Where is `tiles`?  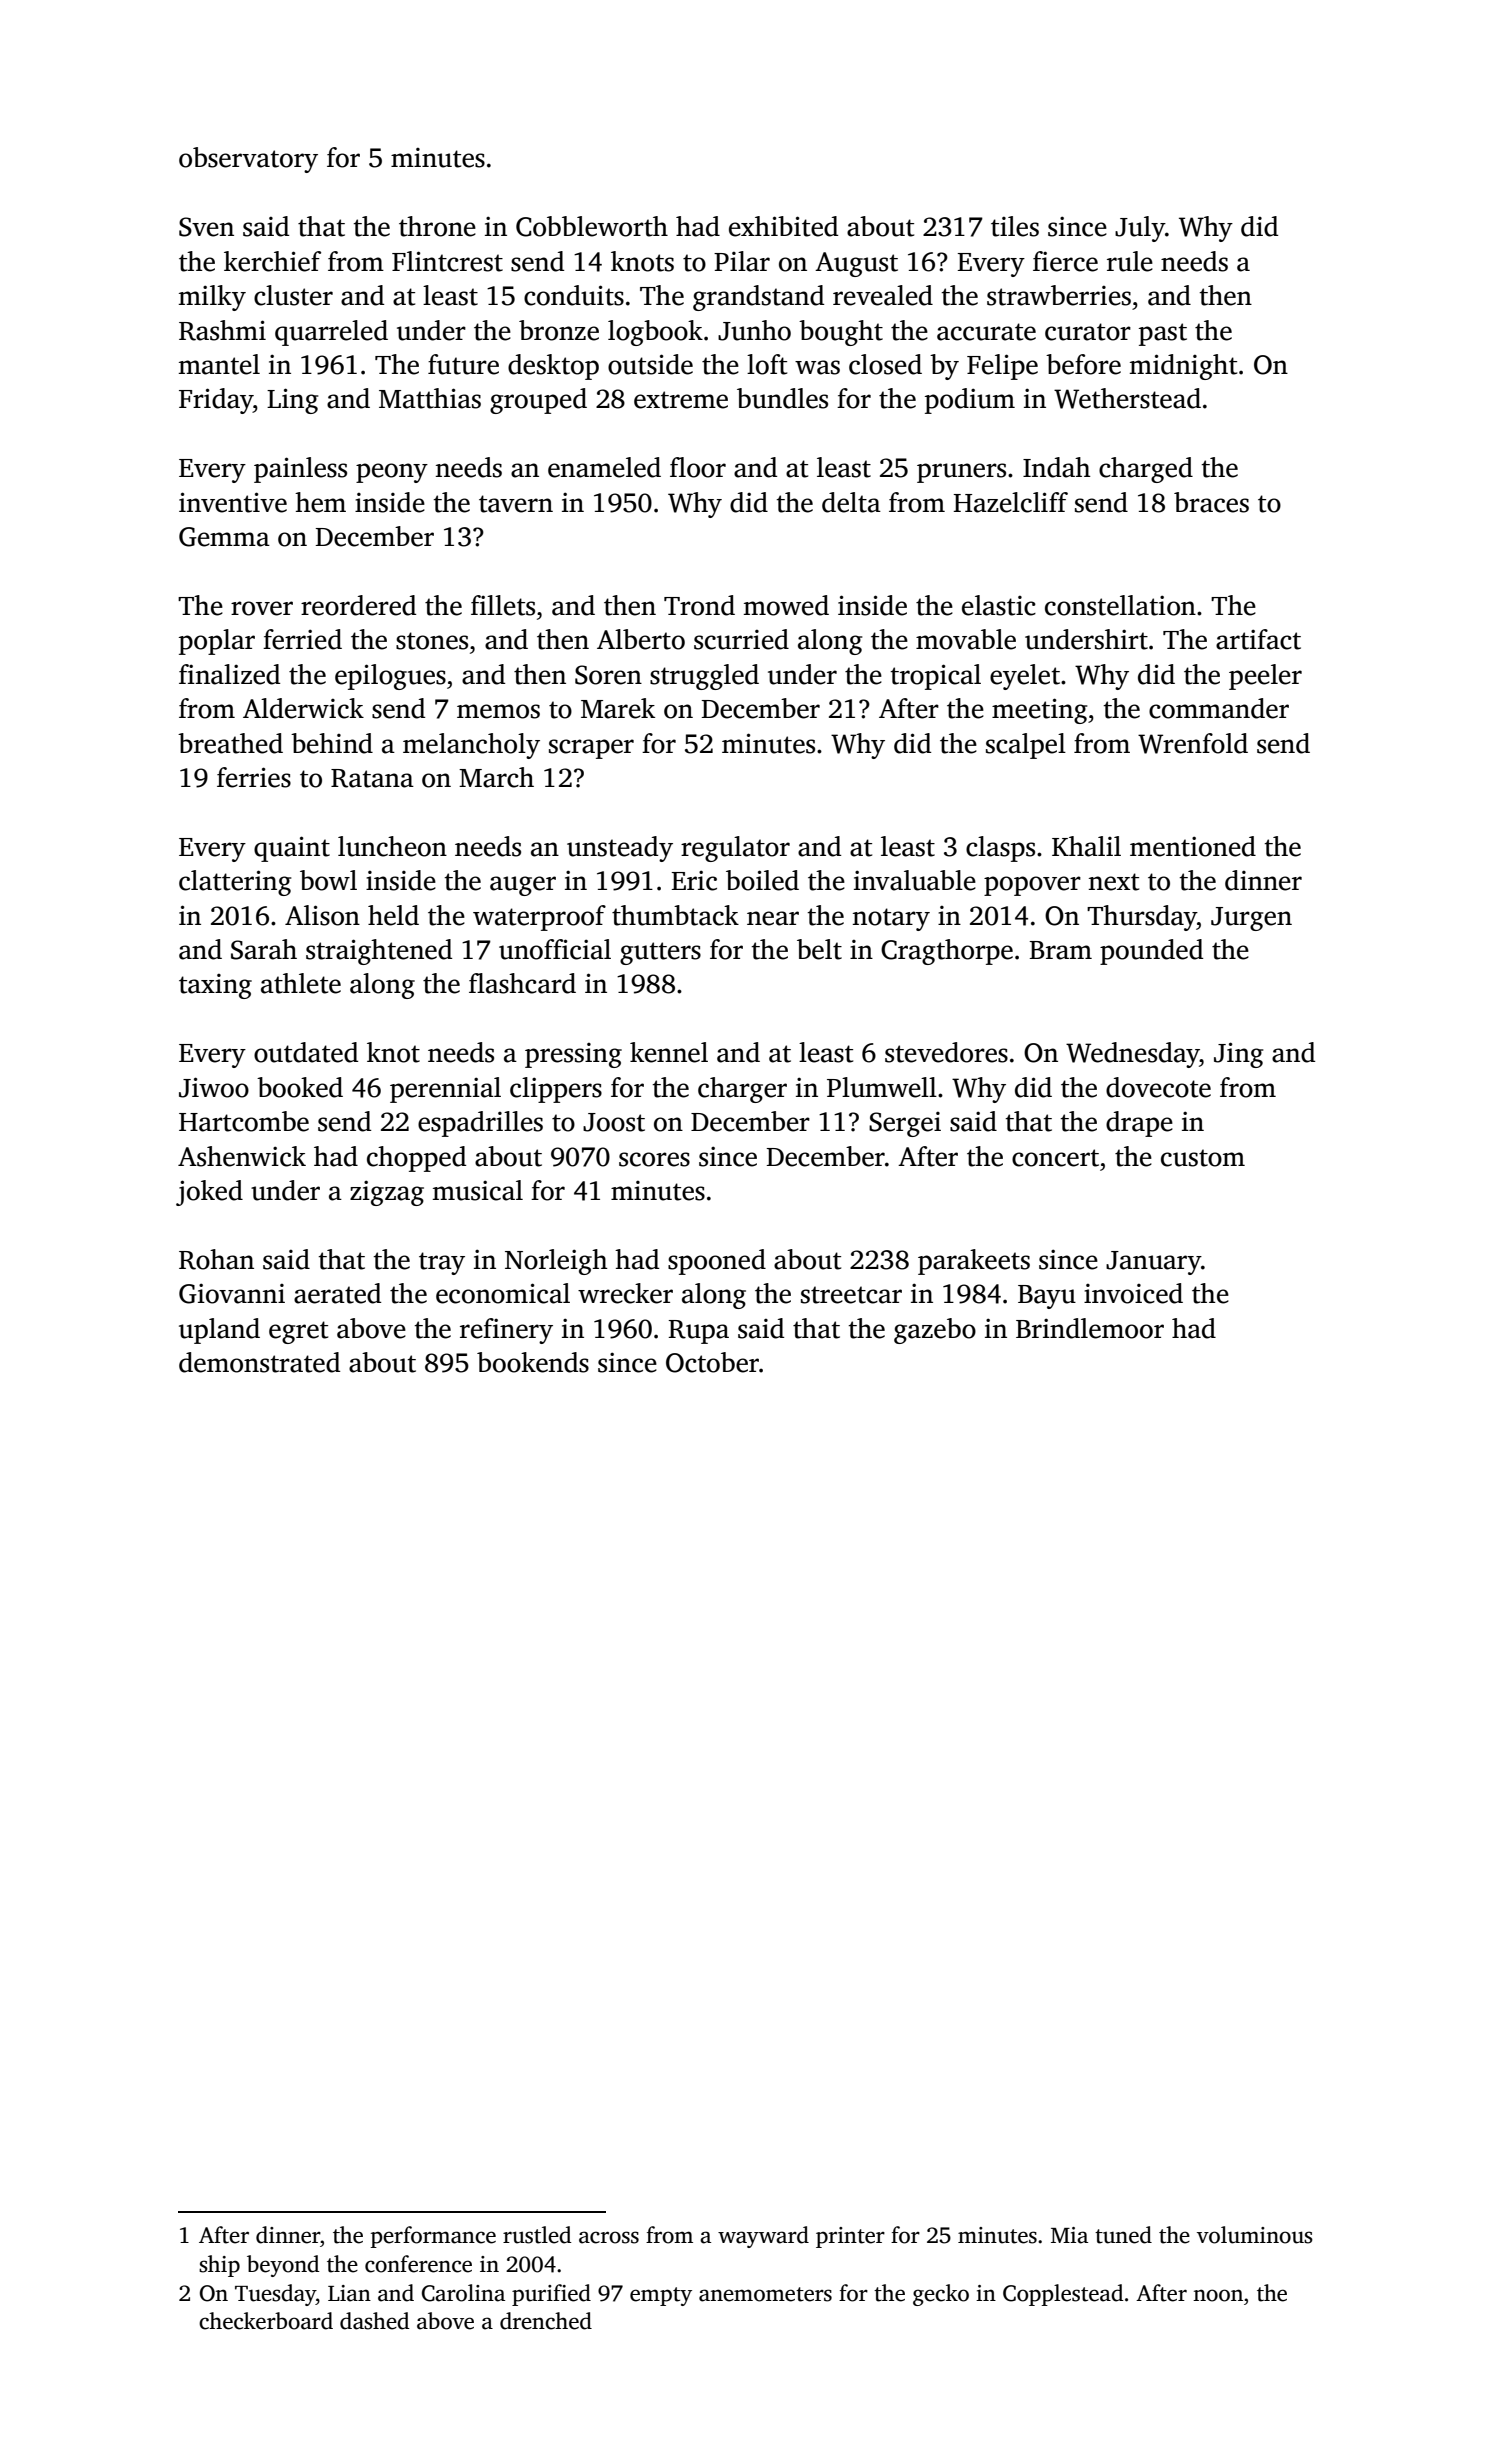 tiles is located at coordinates (1015, 226).
